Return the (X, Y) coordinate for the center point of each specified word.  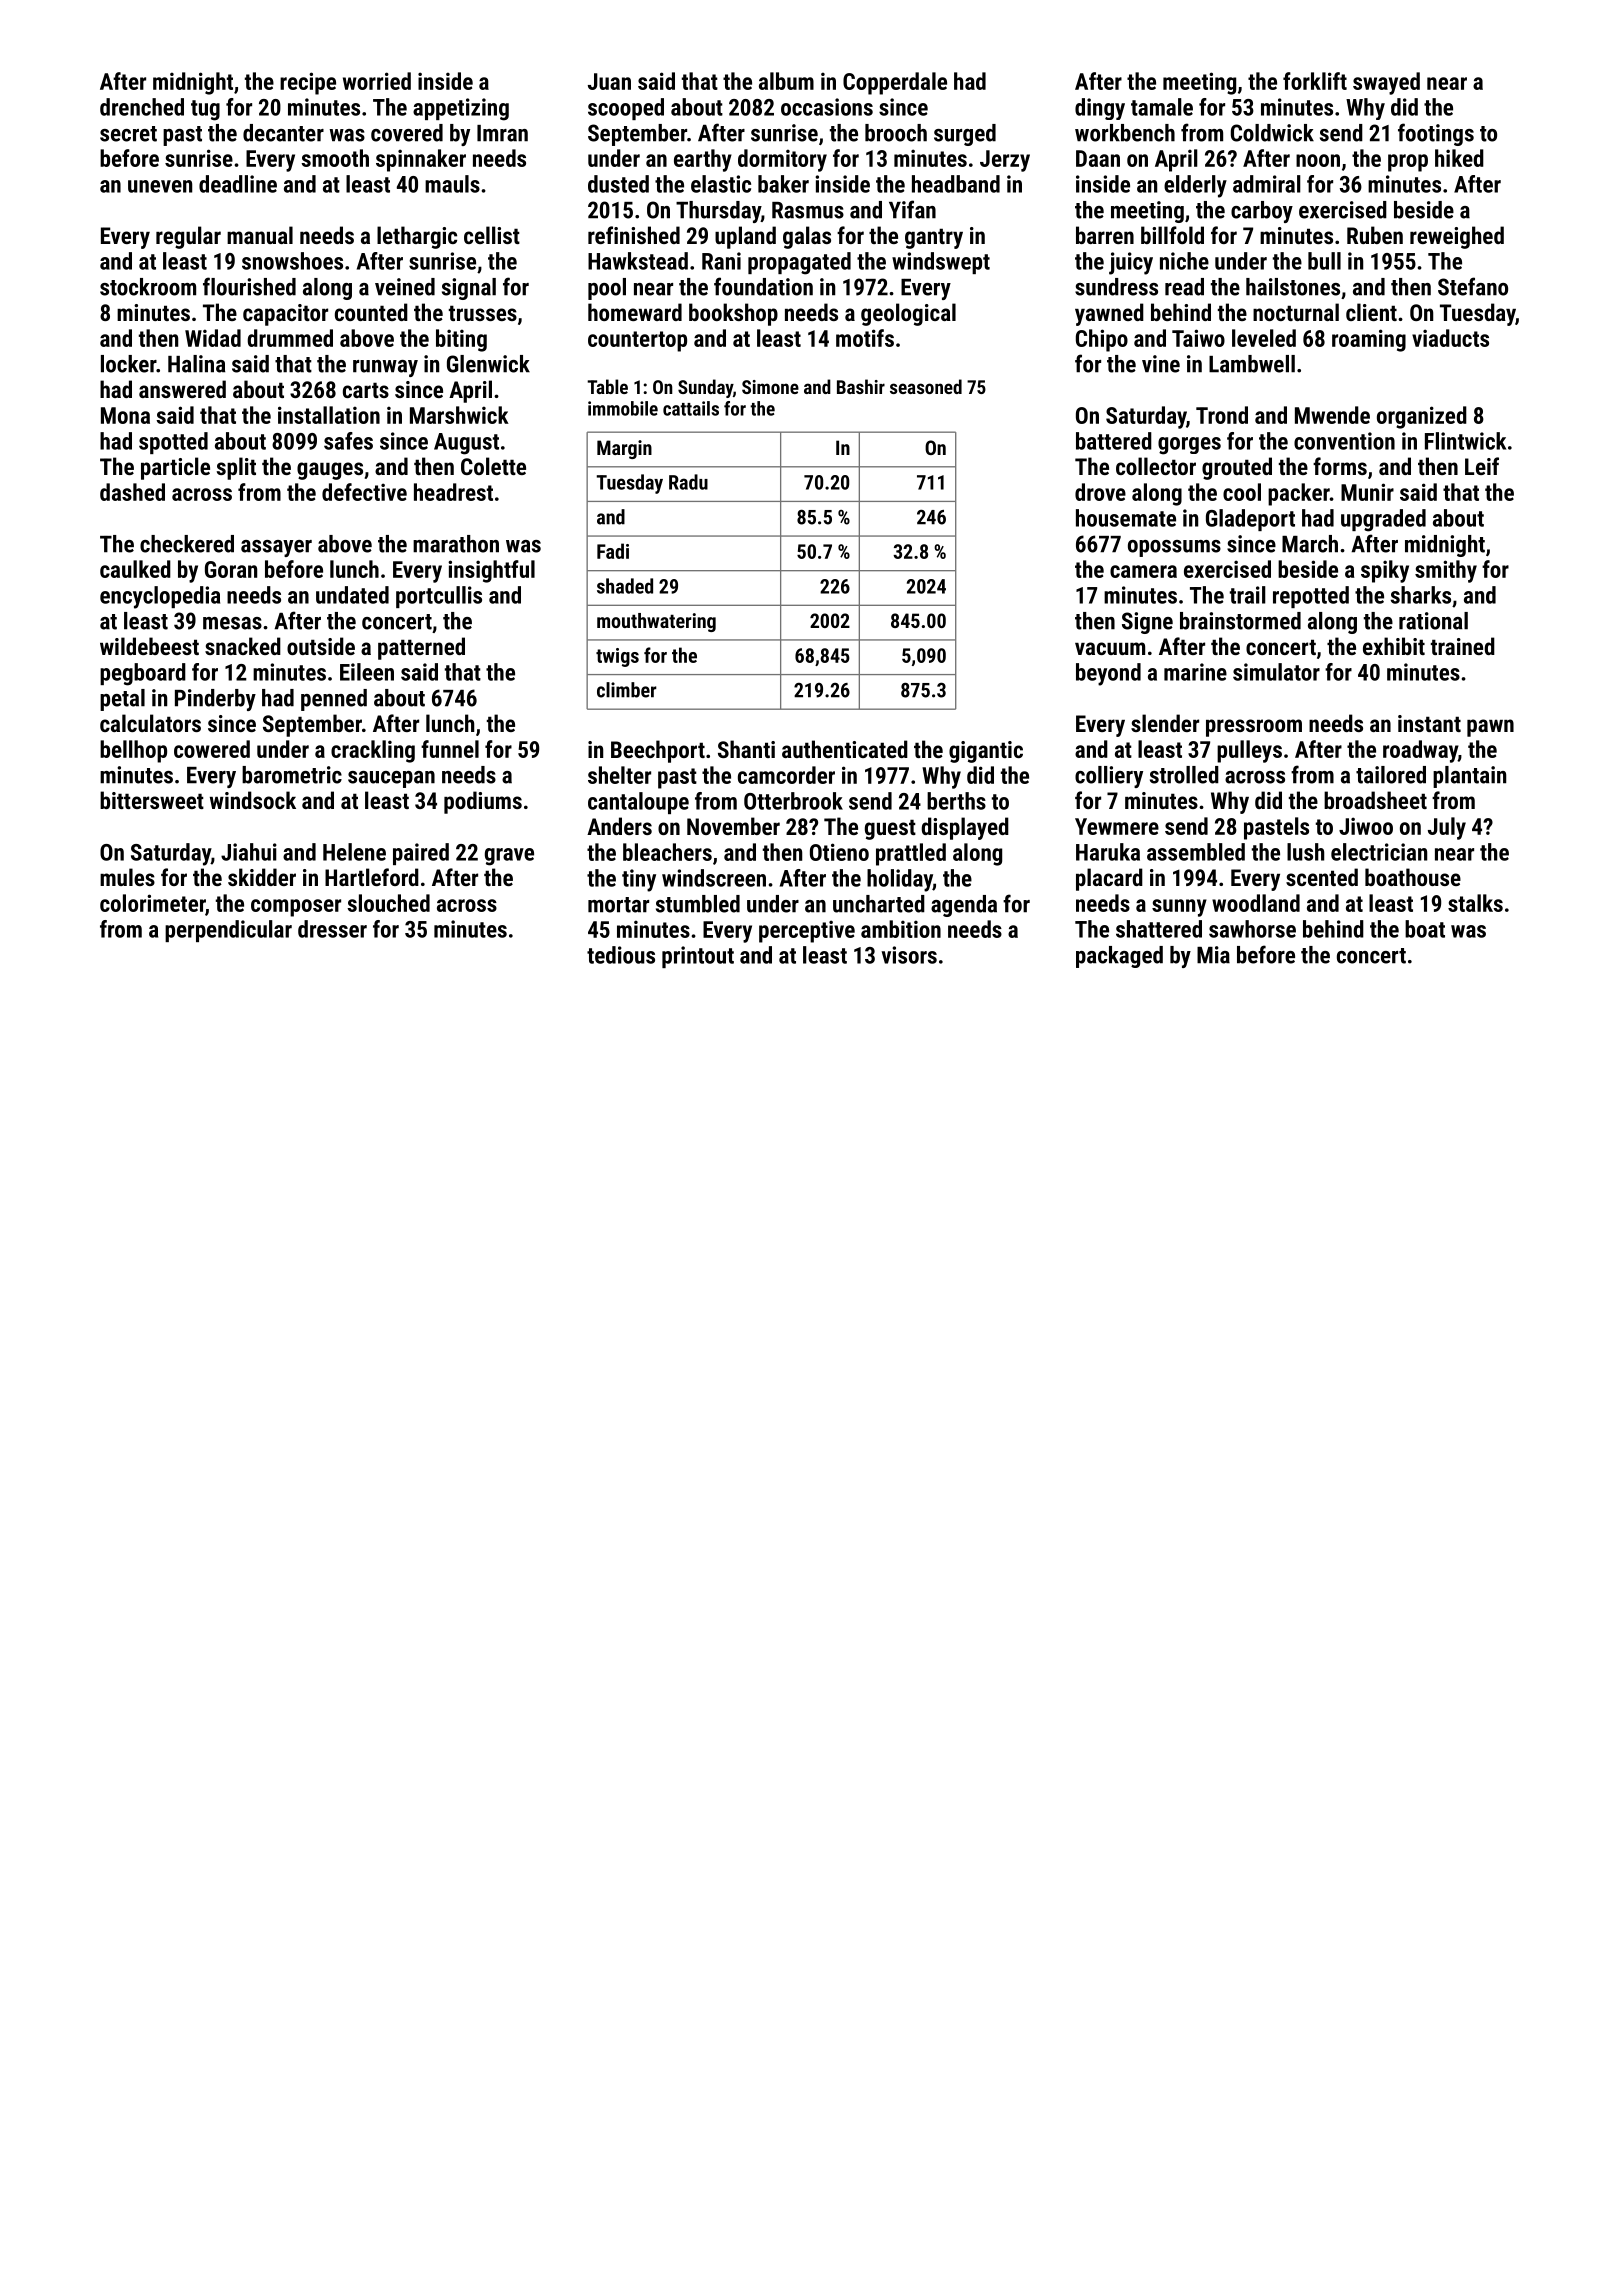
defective (364, 492)
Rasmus (808, 210)
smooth (335, 158)
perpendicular (228, 931)
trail (1248, 595)
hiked (1459, 158)
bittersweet (152, 800)
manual (260, 235)
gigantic (986, 752)
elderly (1195, 186)
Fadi (613, 551)
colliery (1109, 777)
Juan (609, 81)
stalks (1475, 903)
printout (698, 957)
